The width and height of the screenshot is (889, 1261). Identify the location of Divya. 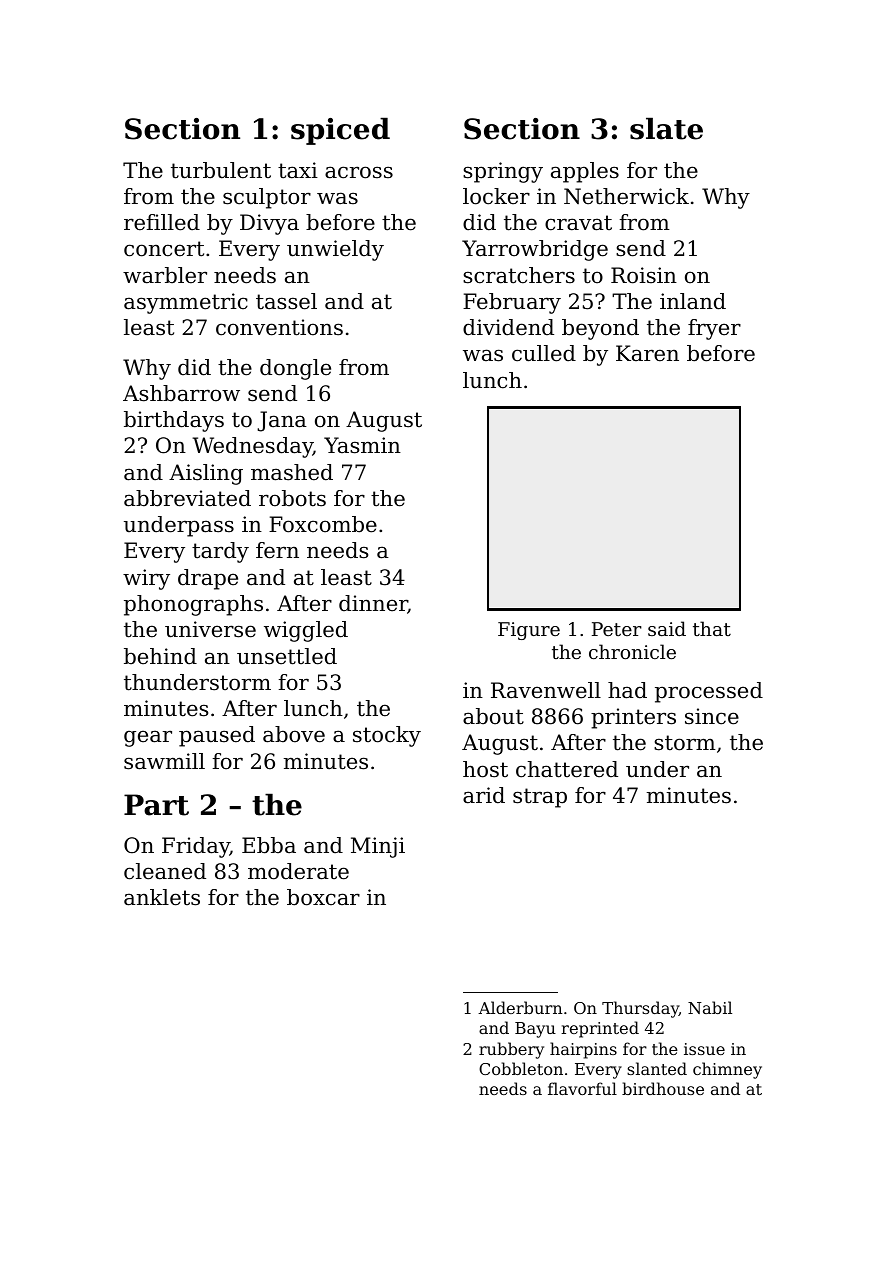
(269, 224).
